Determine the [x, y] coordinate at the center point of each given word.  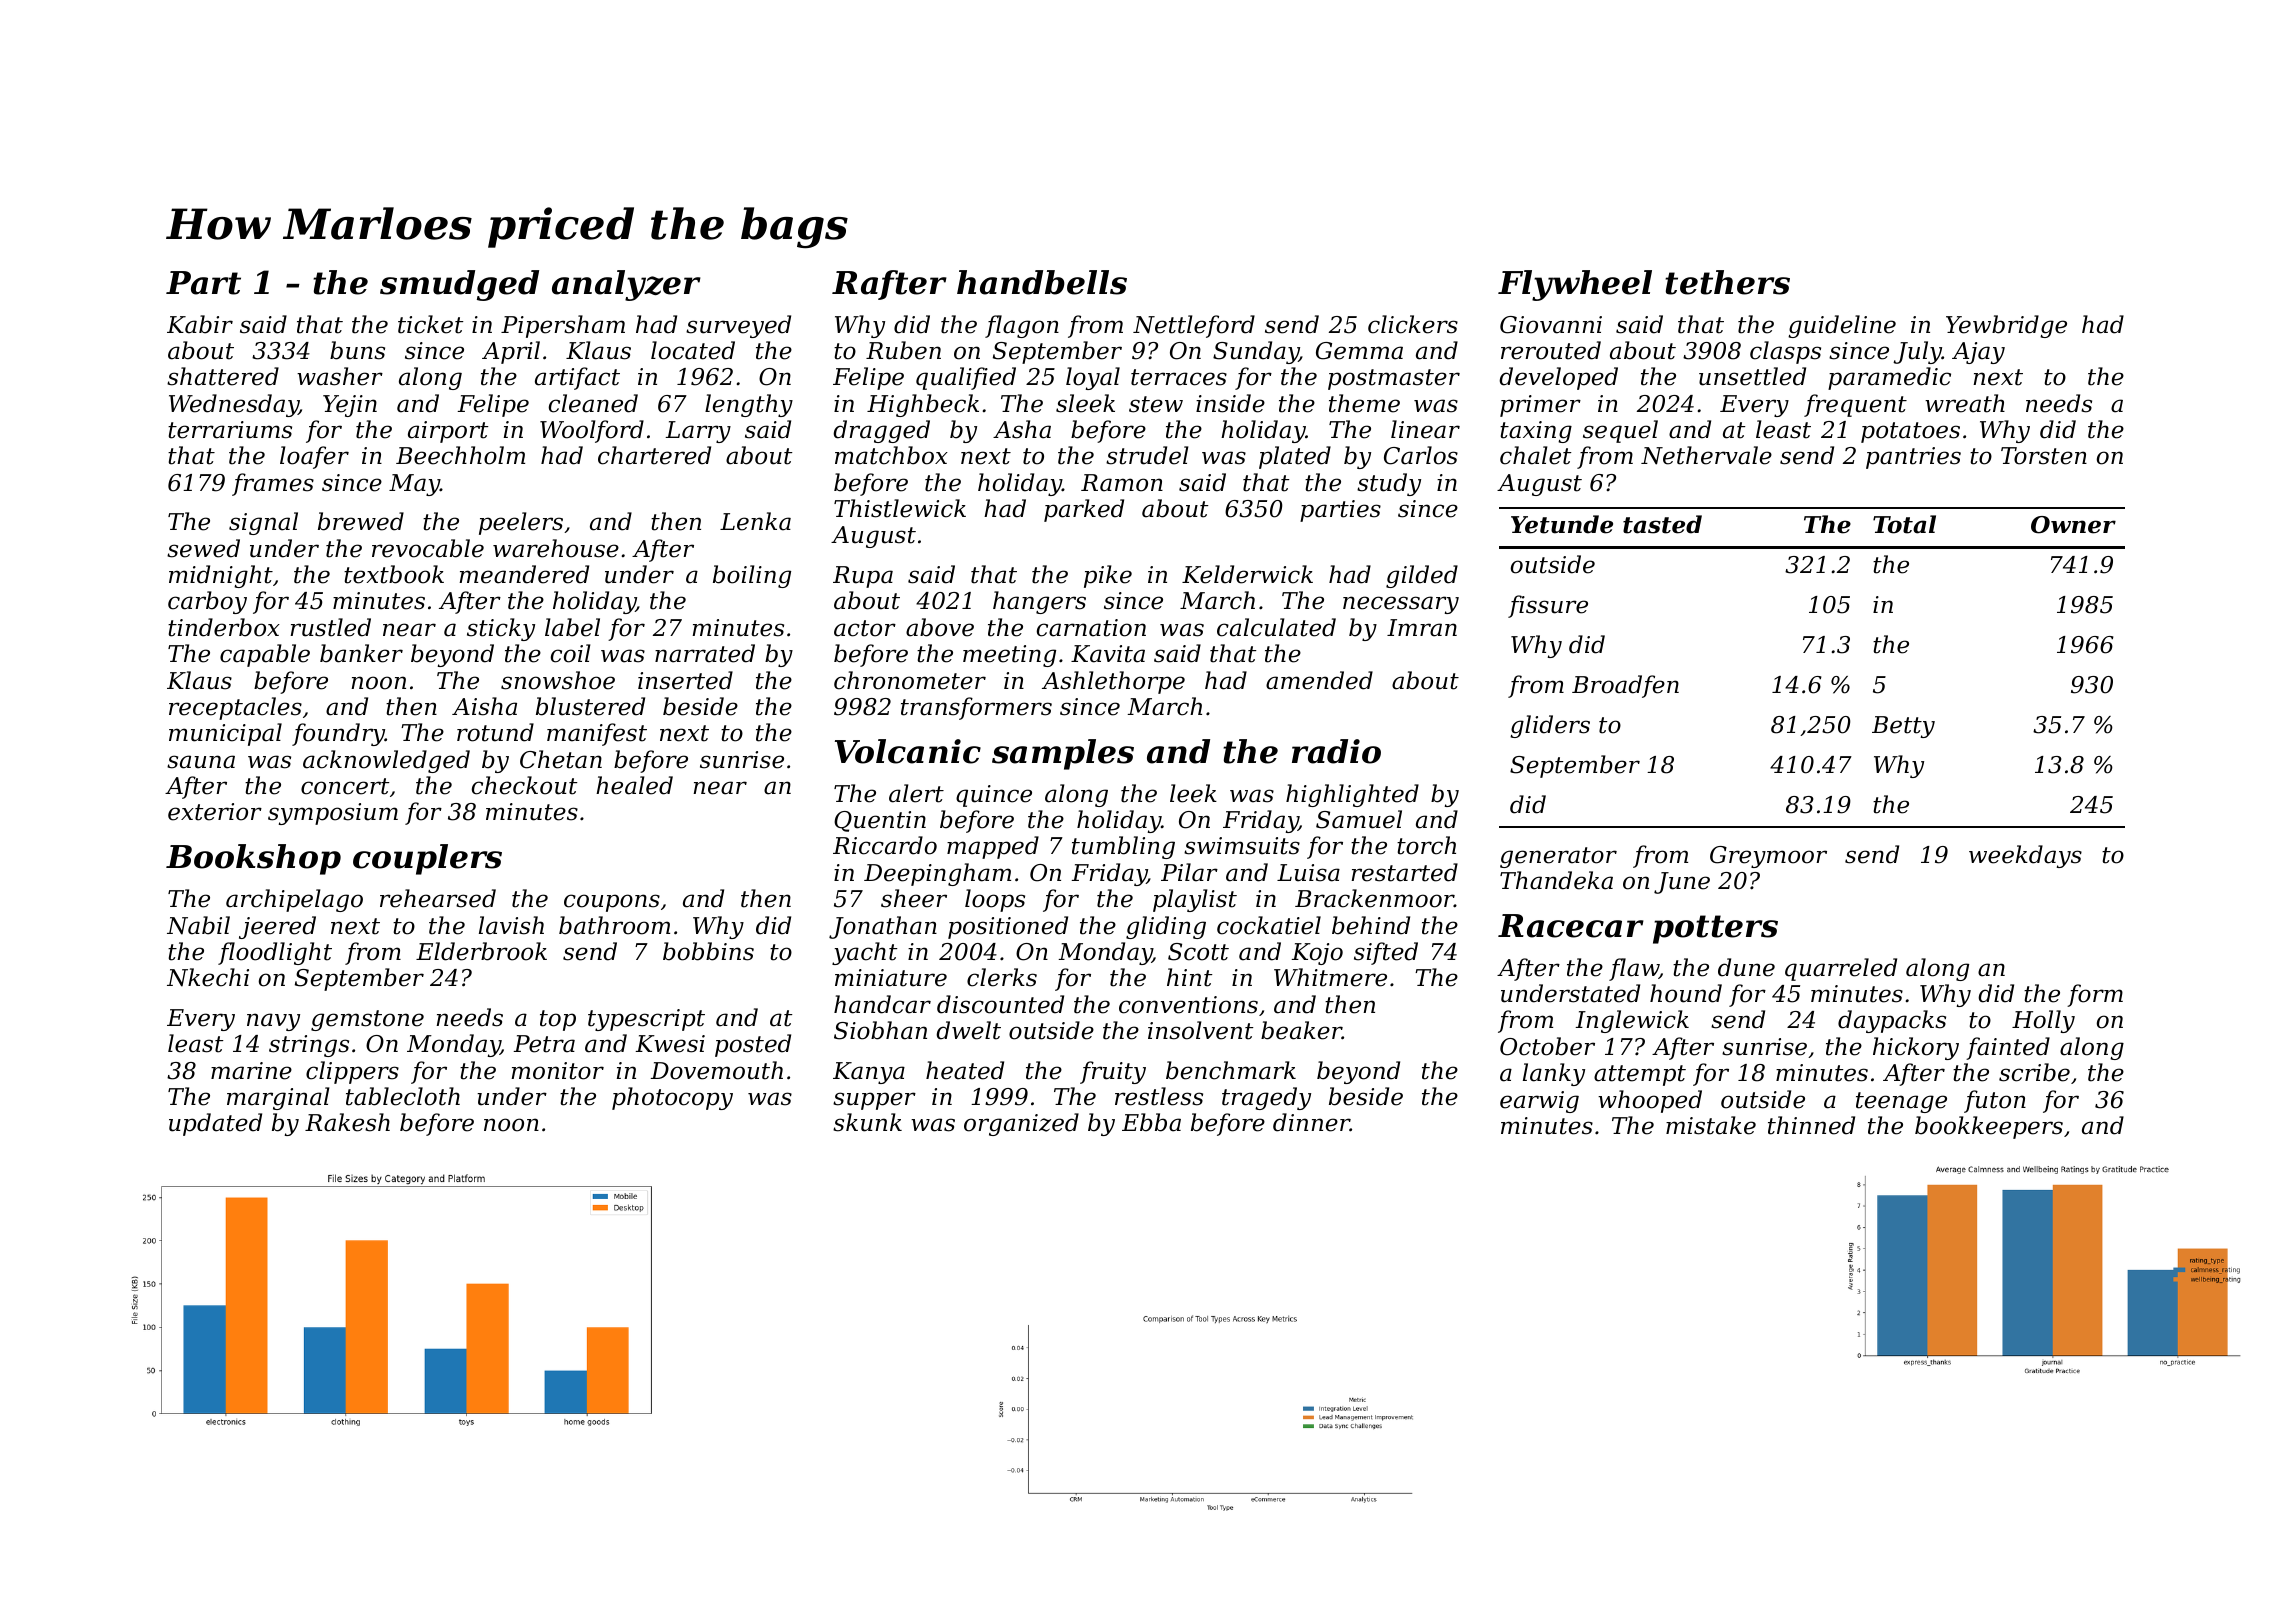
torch [1426, 845]
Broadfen [1625, 686]
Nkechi [208, 977]
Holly [2043, 1021]
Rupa [863, 577]
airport [448, 432]
